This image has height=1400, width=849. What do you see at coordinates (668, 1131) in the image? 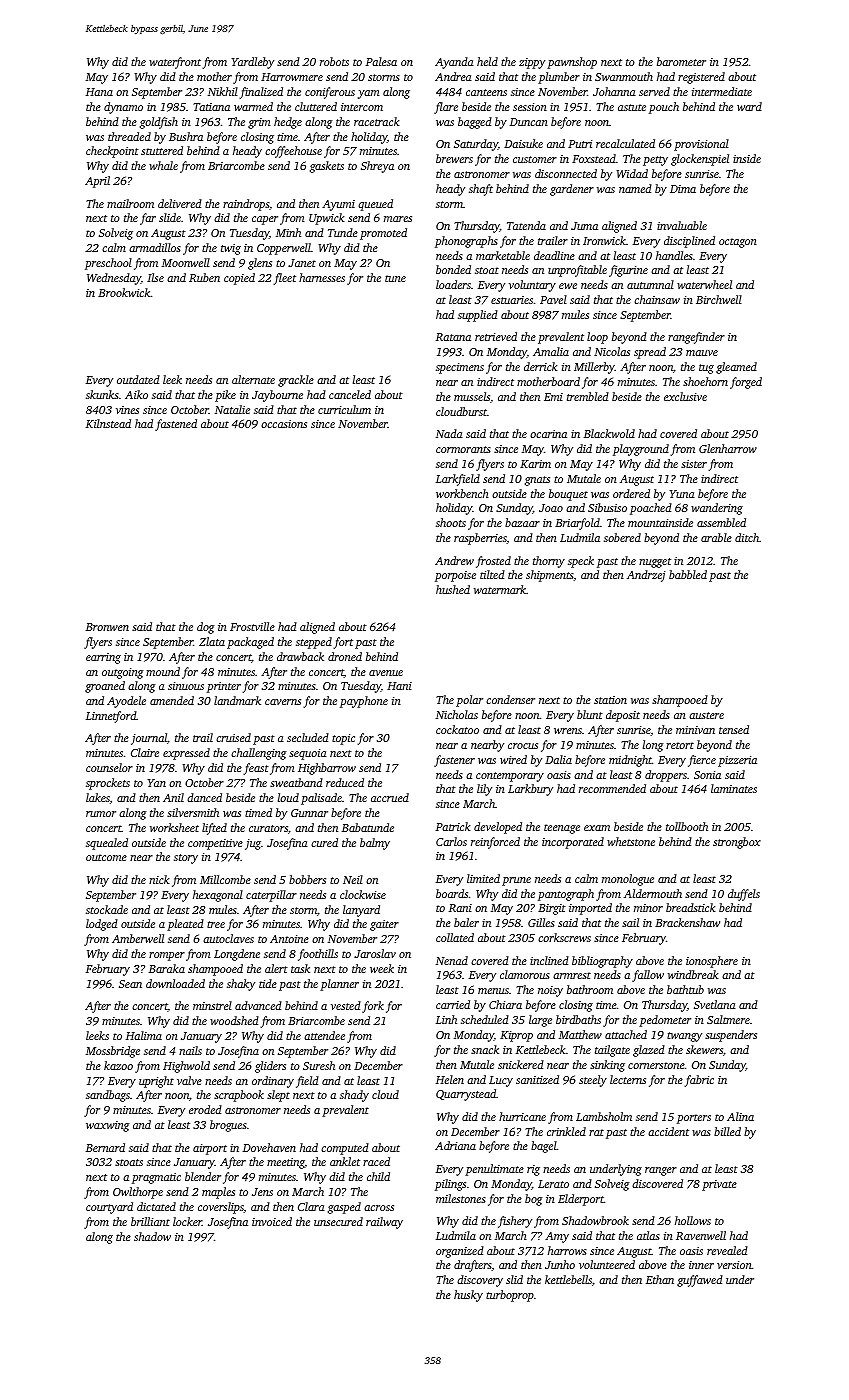
I see `accident` at bounding box center [668, 1131].
